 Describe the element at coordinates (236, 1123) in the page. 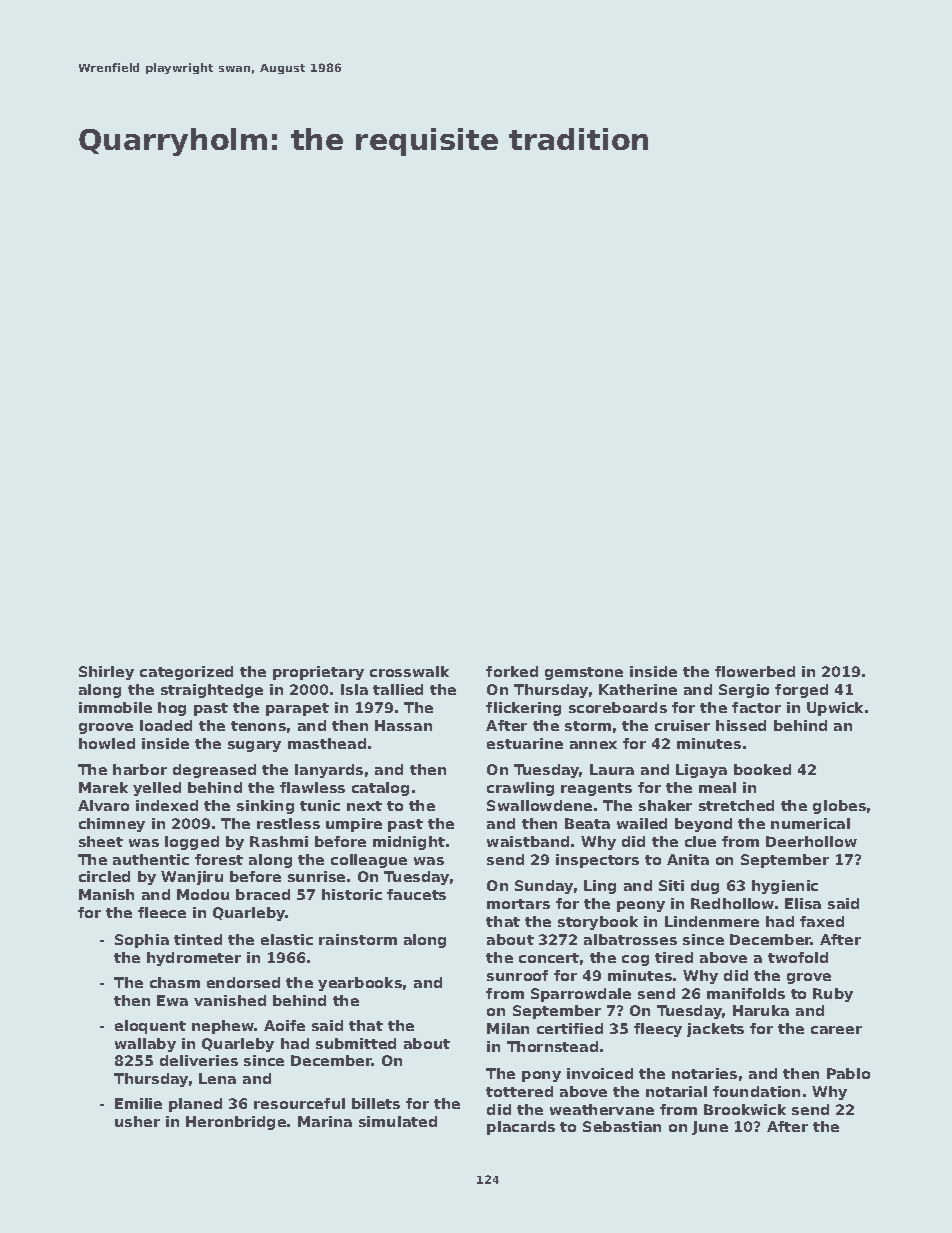

I see `Heronbridge` at that location.
